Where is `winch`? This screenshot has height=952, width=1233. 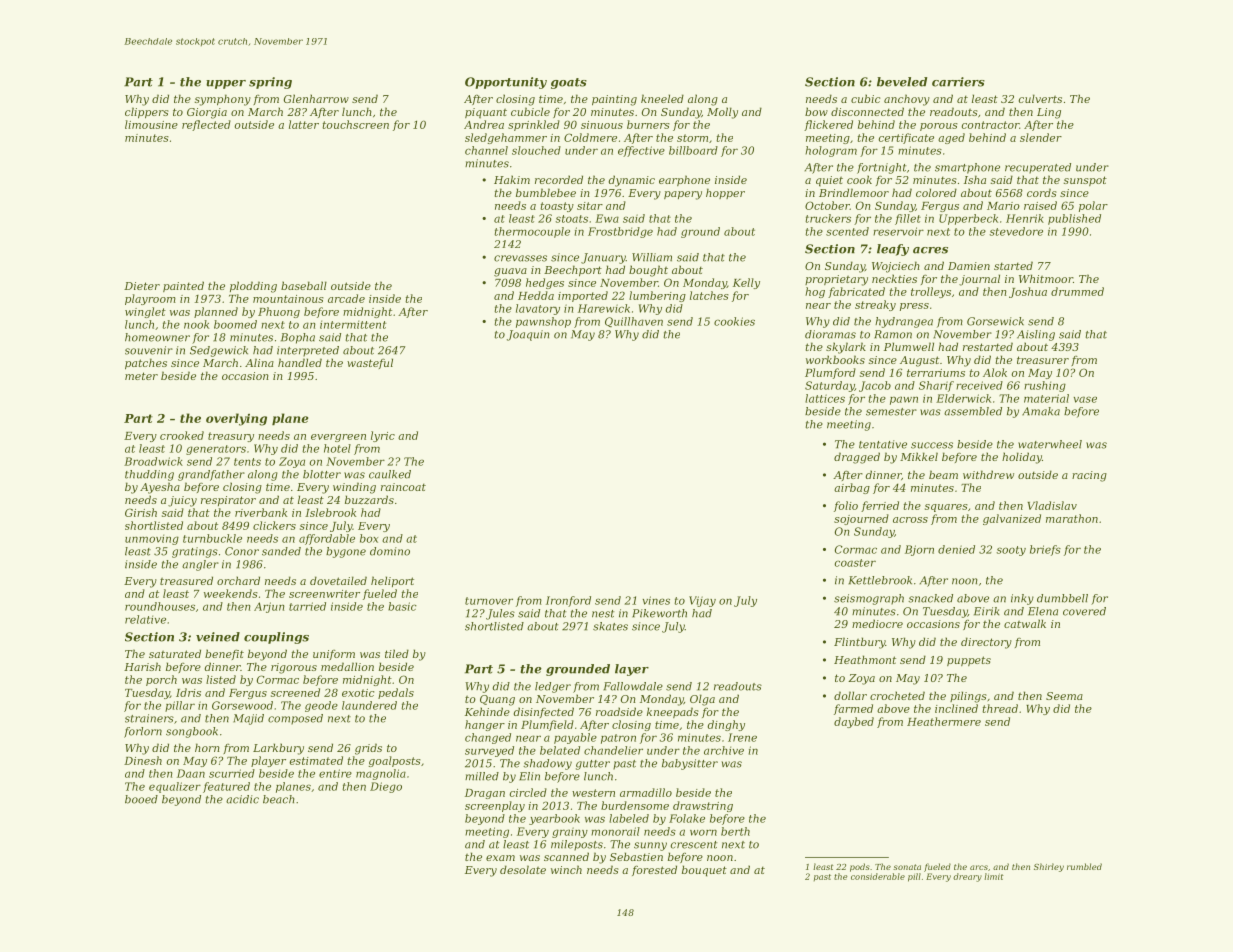 winch is located at coordinates (566, 869).
